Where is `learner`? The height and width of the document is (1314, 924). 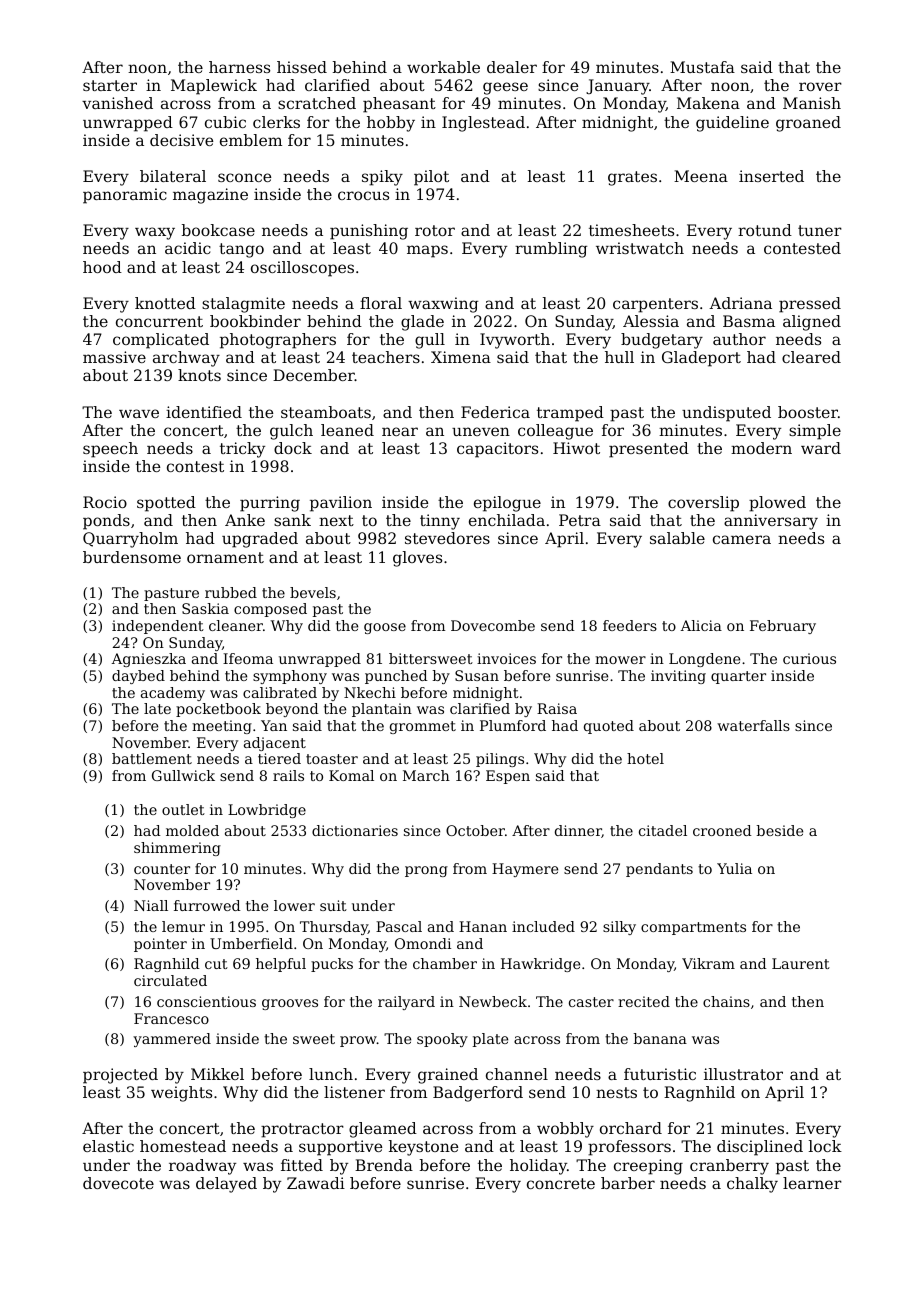 learner is located at coordinates (812, 1183).
